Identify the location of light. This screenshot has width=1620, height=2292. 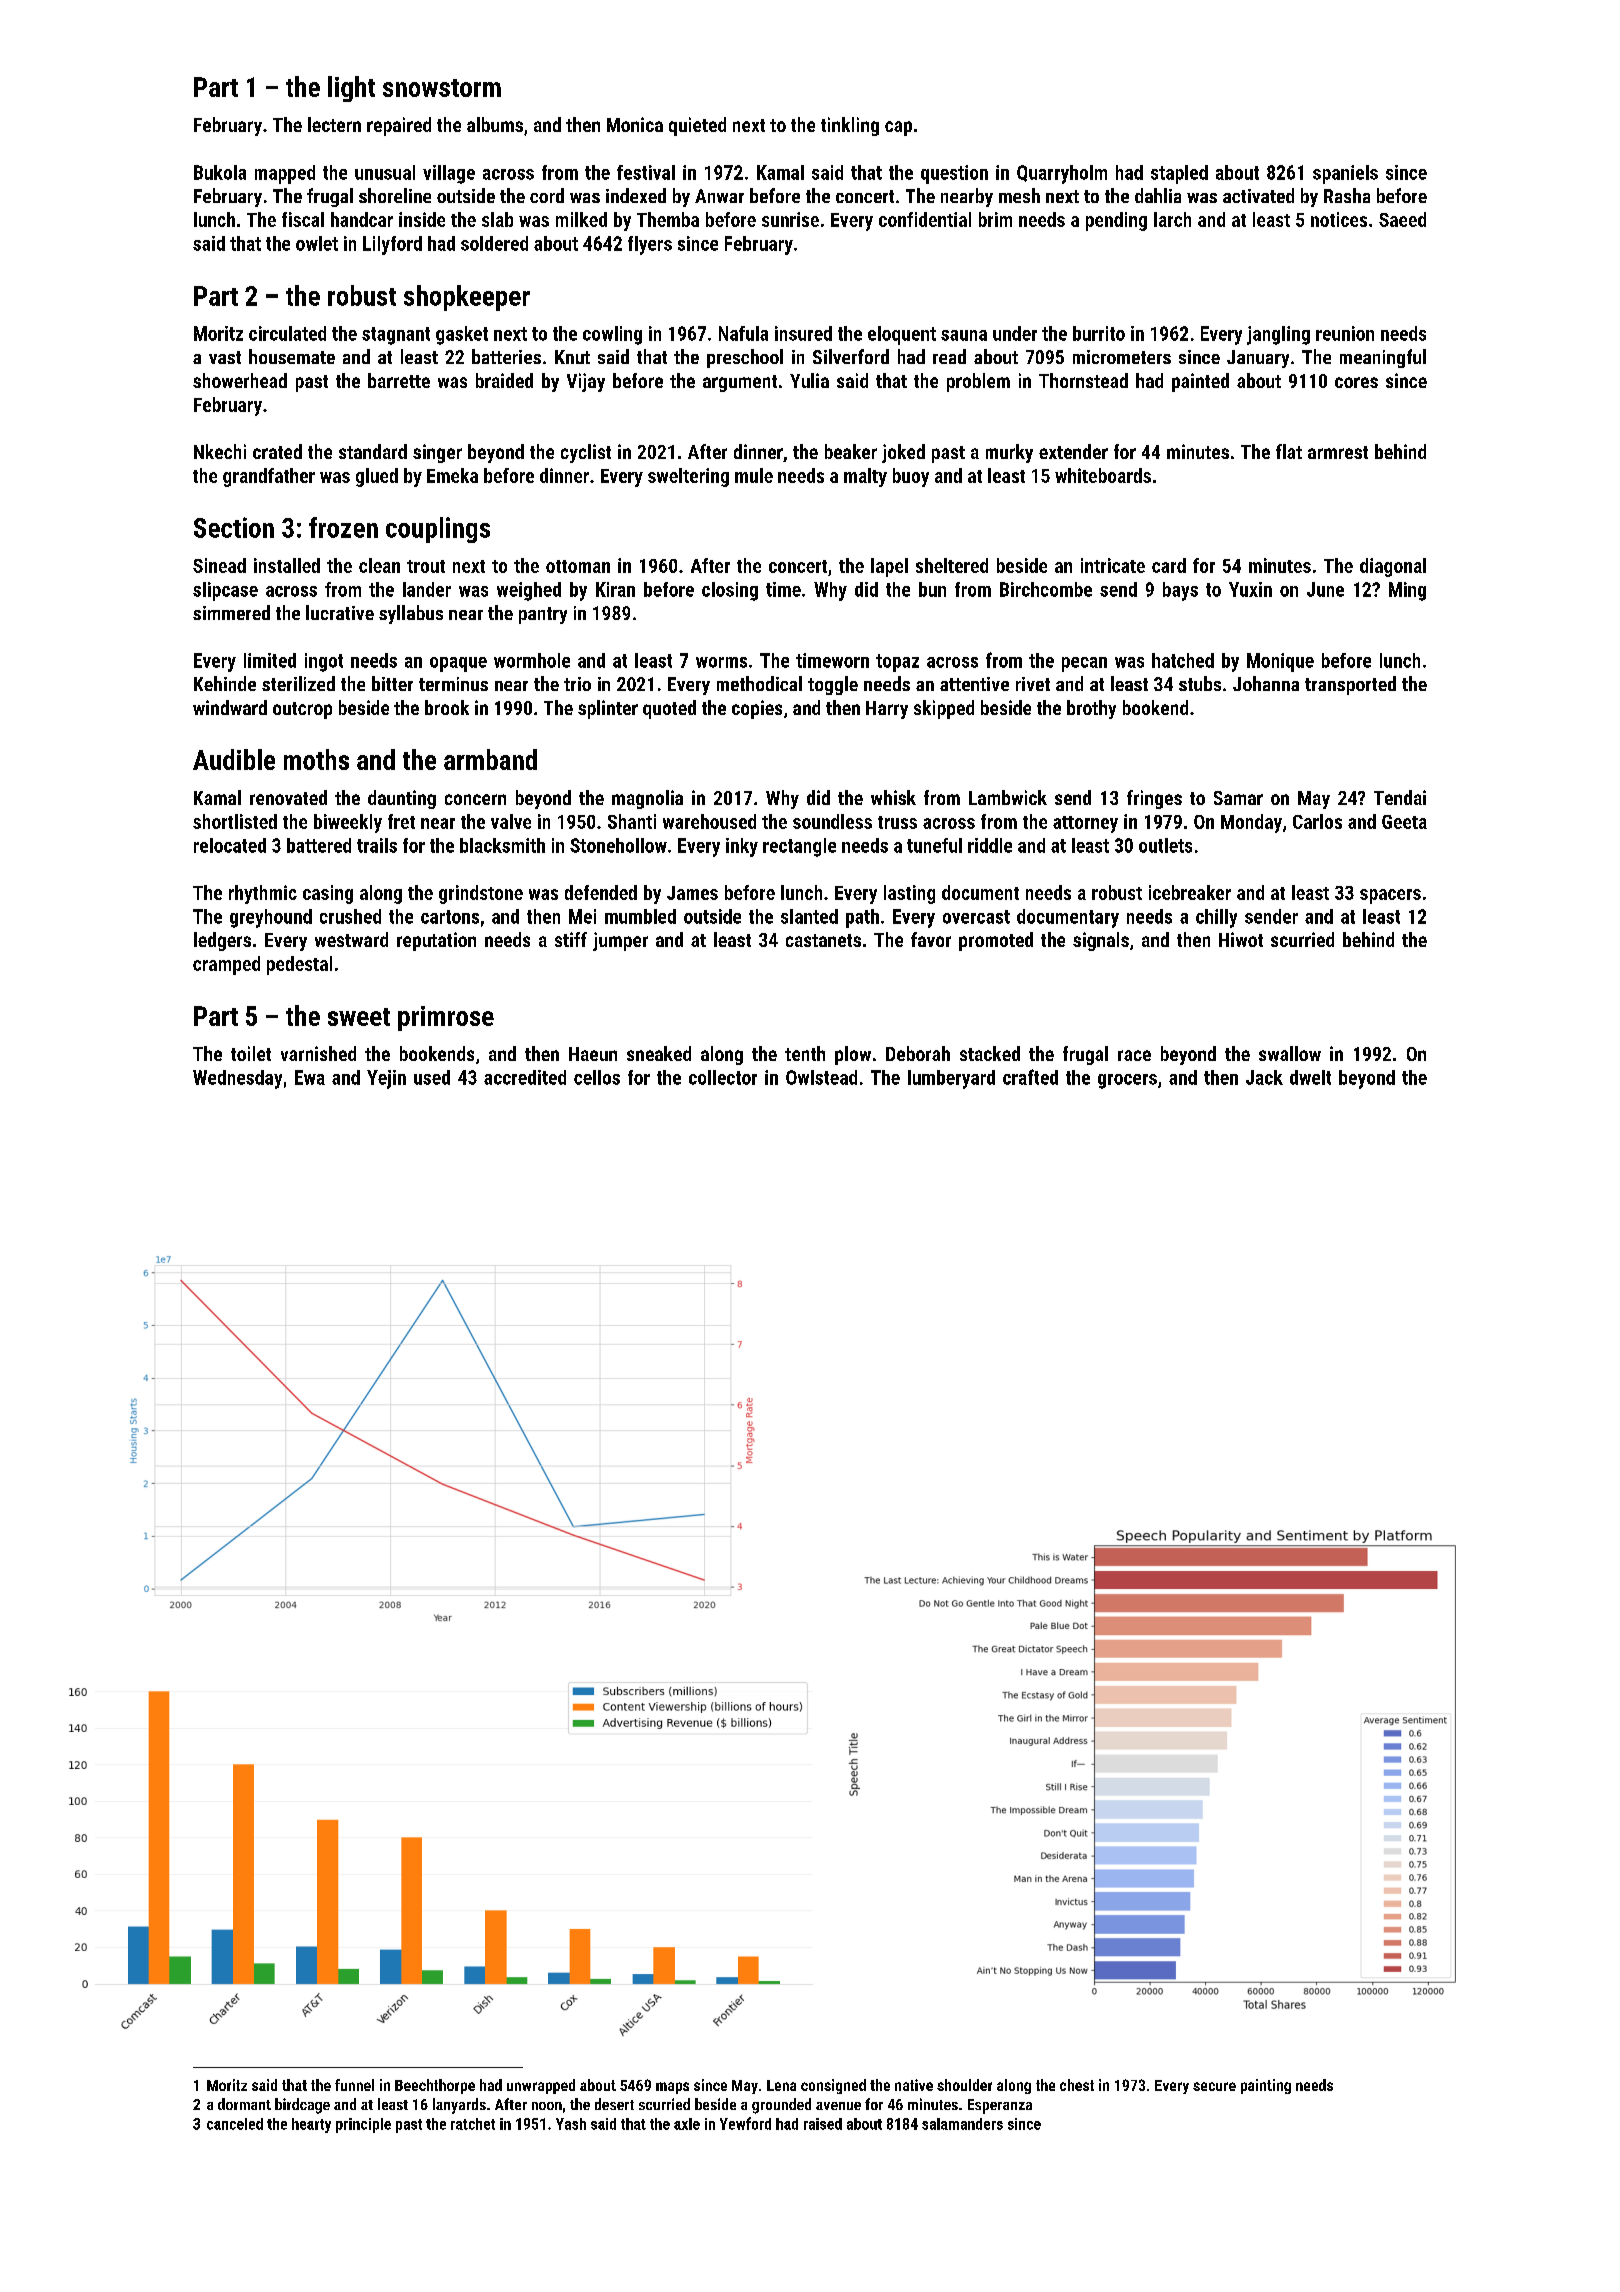
(351, 89).
